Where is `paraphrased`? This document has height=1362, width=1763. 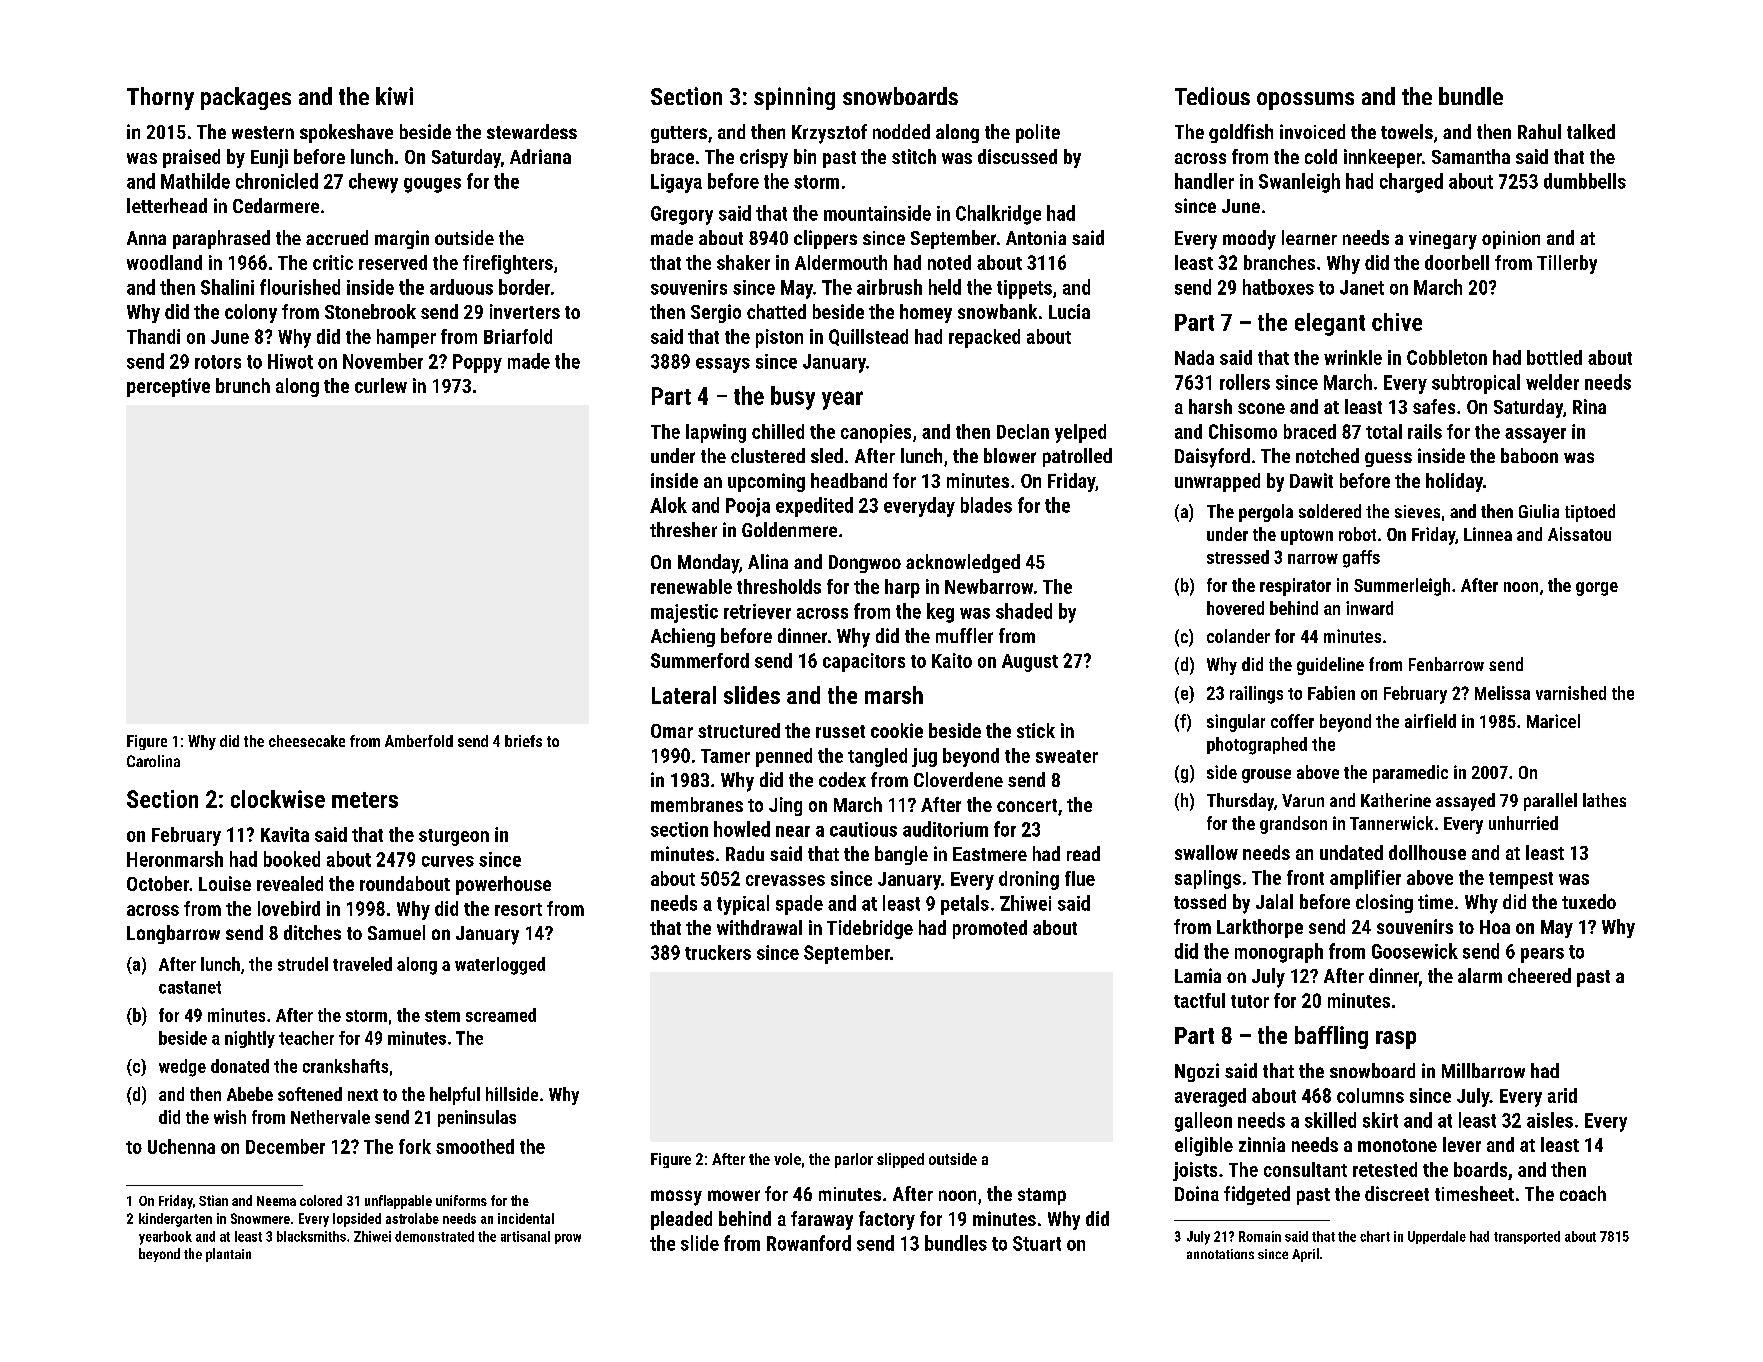
paraphrased is located at coordinates (221, 239).
